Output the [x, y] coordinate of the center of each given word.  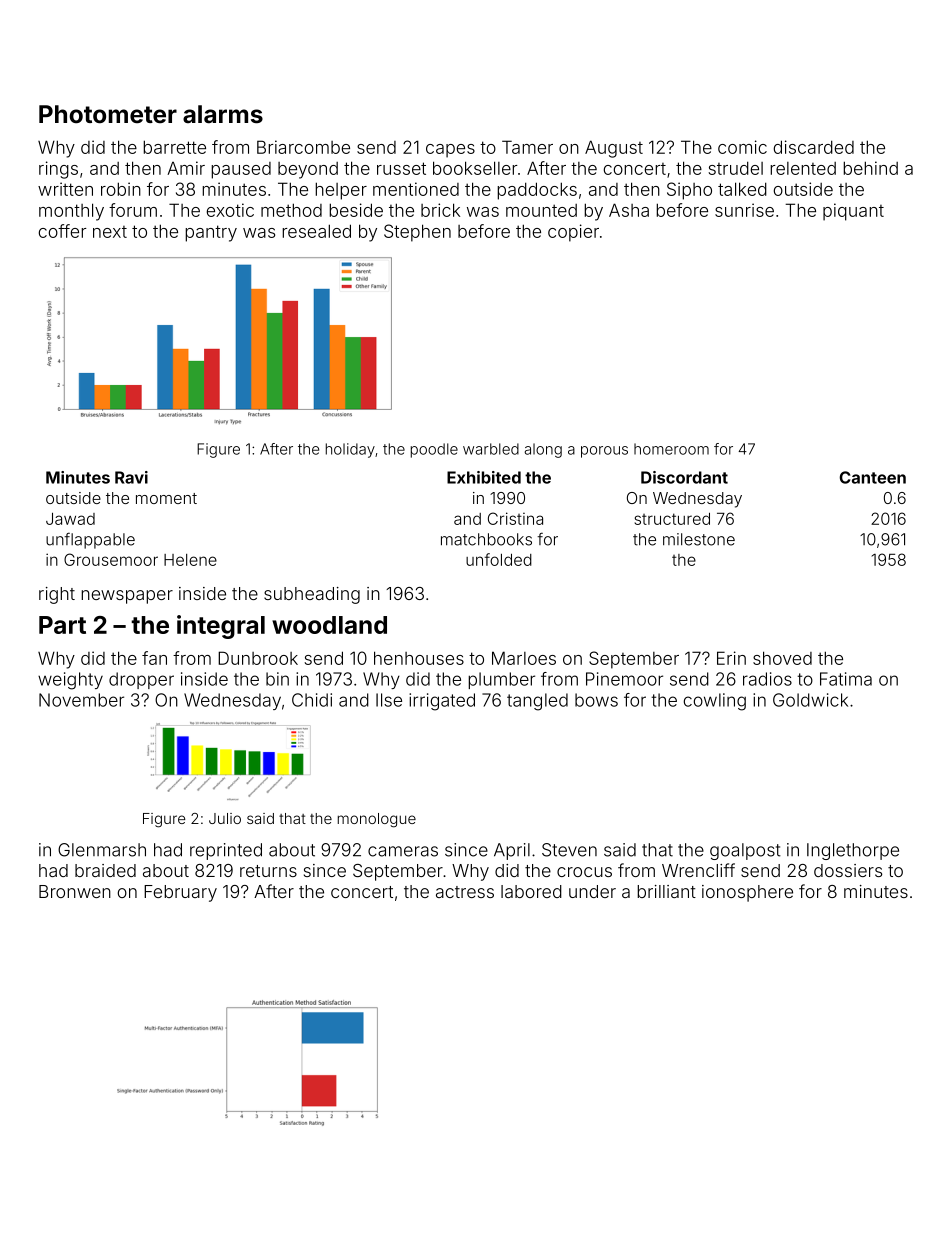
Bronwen [75, 891]
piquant [853, 212]
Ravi [131, 477]
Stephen [417, 233]
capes [450, 151]
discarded [813, 147]
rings [58, 170]
